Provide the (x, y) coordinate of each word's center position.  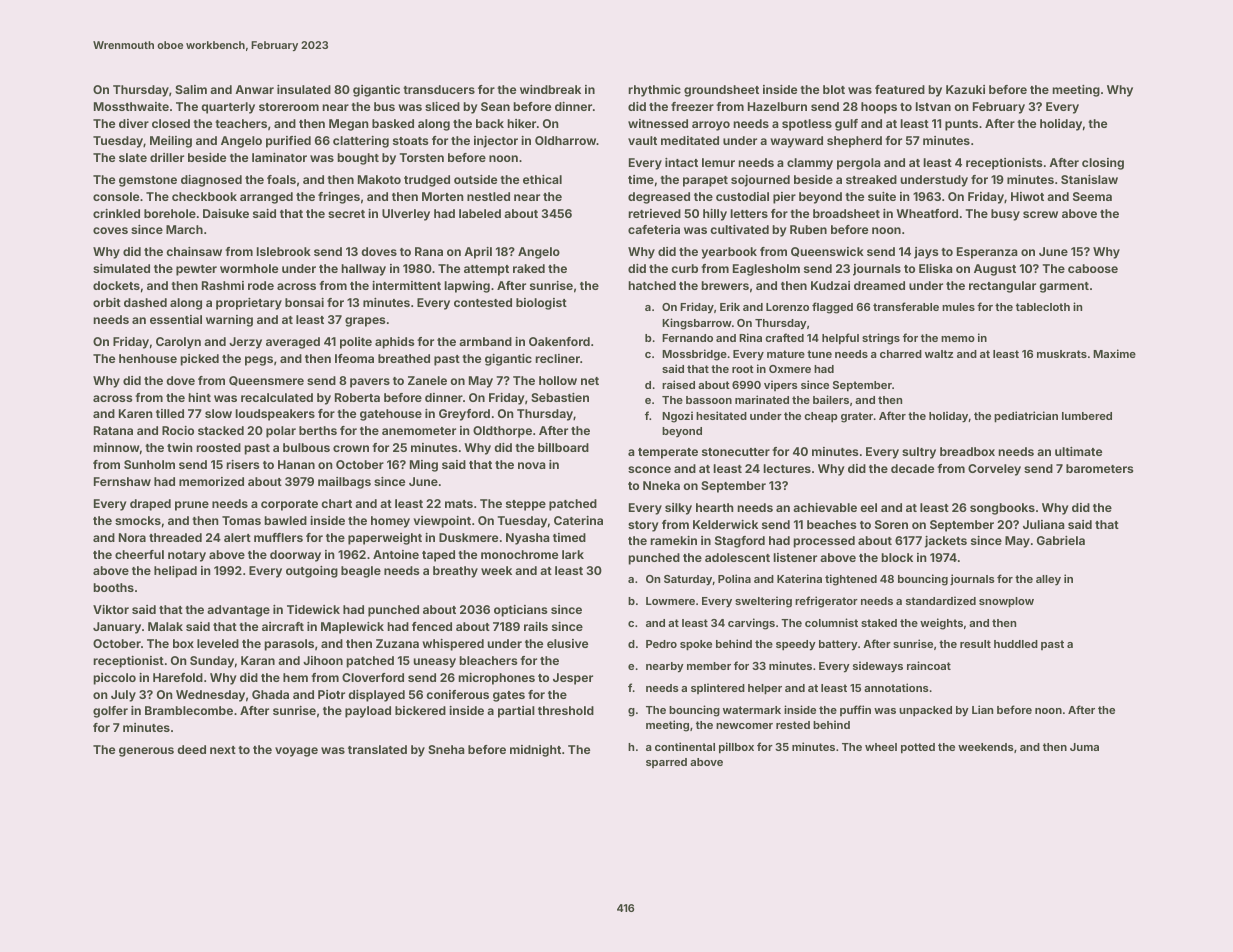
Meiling (171, 142)
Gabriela (1061, 540)
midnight (535, 751)
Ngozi (677, 417)
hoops (879, 108)
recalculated (277, 397)
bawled (285, 520)
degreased (659, 198)
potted (918, 748)
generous (146, 752)
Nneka (661, 485)
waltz (939, 354)
